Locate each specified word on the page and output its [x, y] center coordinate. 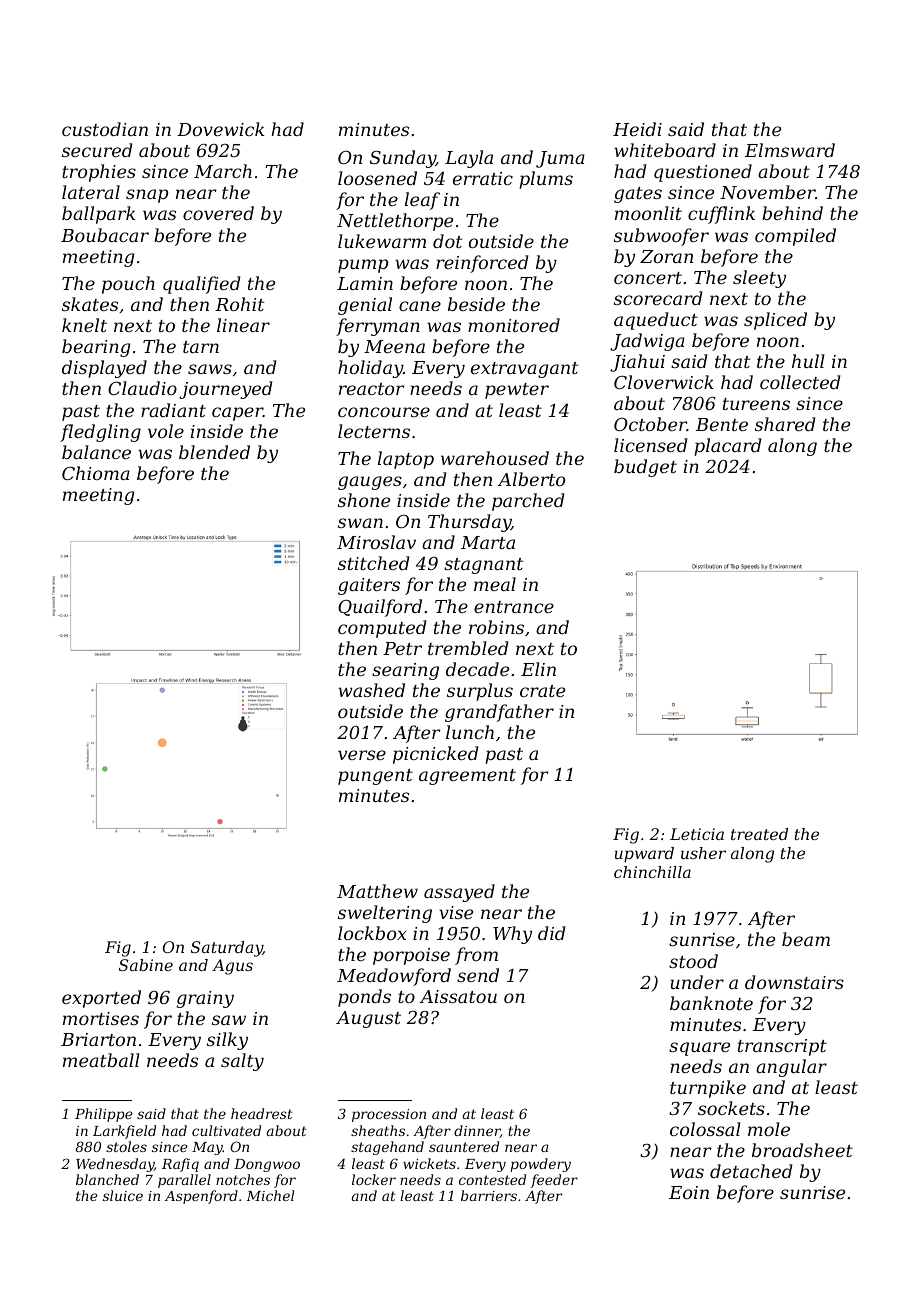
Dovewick [220, 129]
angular [791, 1068]
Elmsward [790, 150]
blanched [107, 1179]
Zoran [666, 256]
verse [362, 755]
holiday [370, 369]
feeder [554, 1181]
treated [759, 834]
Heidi [637, 129]
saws [210, 369]
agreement [467, 777]
